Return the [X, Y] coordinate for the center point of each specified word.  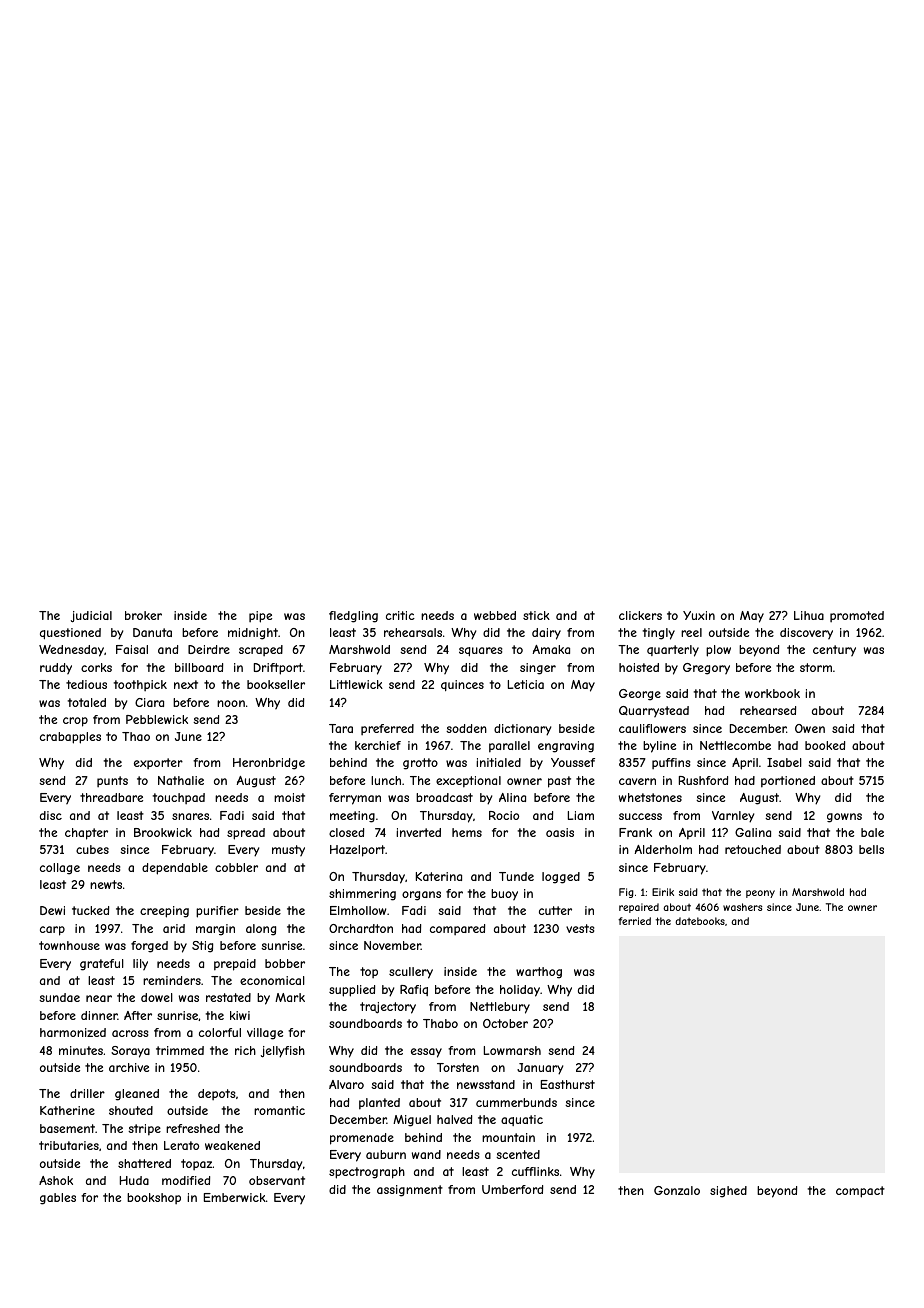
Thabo [440, 1023]
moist [289, 797]
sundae [59, 997]
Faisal [132, 649]
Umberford [512, 1189]
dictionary [522, 730]
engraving [566, 747]
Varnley [733, 817]
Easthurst [568, 1084]
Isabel [784, 762]
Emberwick [235, 1197]
